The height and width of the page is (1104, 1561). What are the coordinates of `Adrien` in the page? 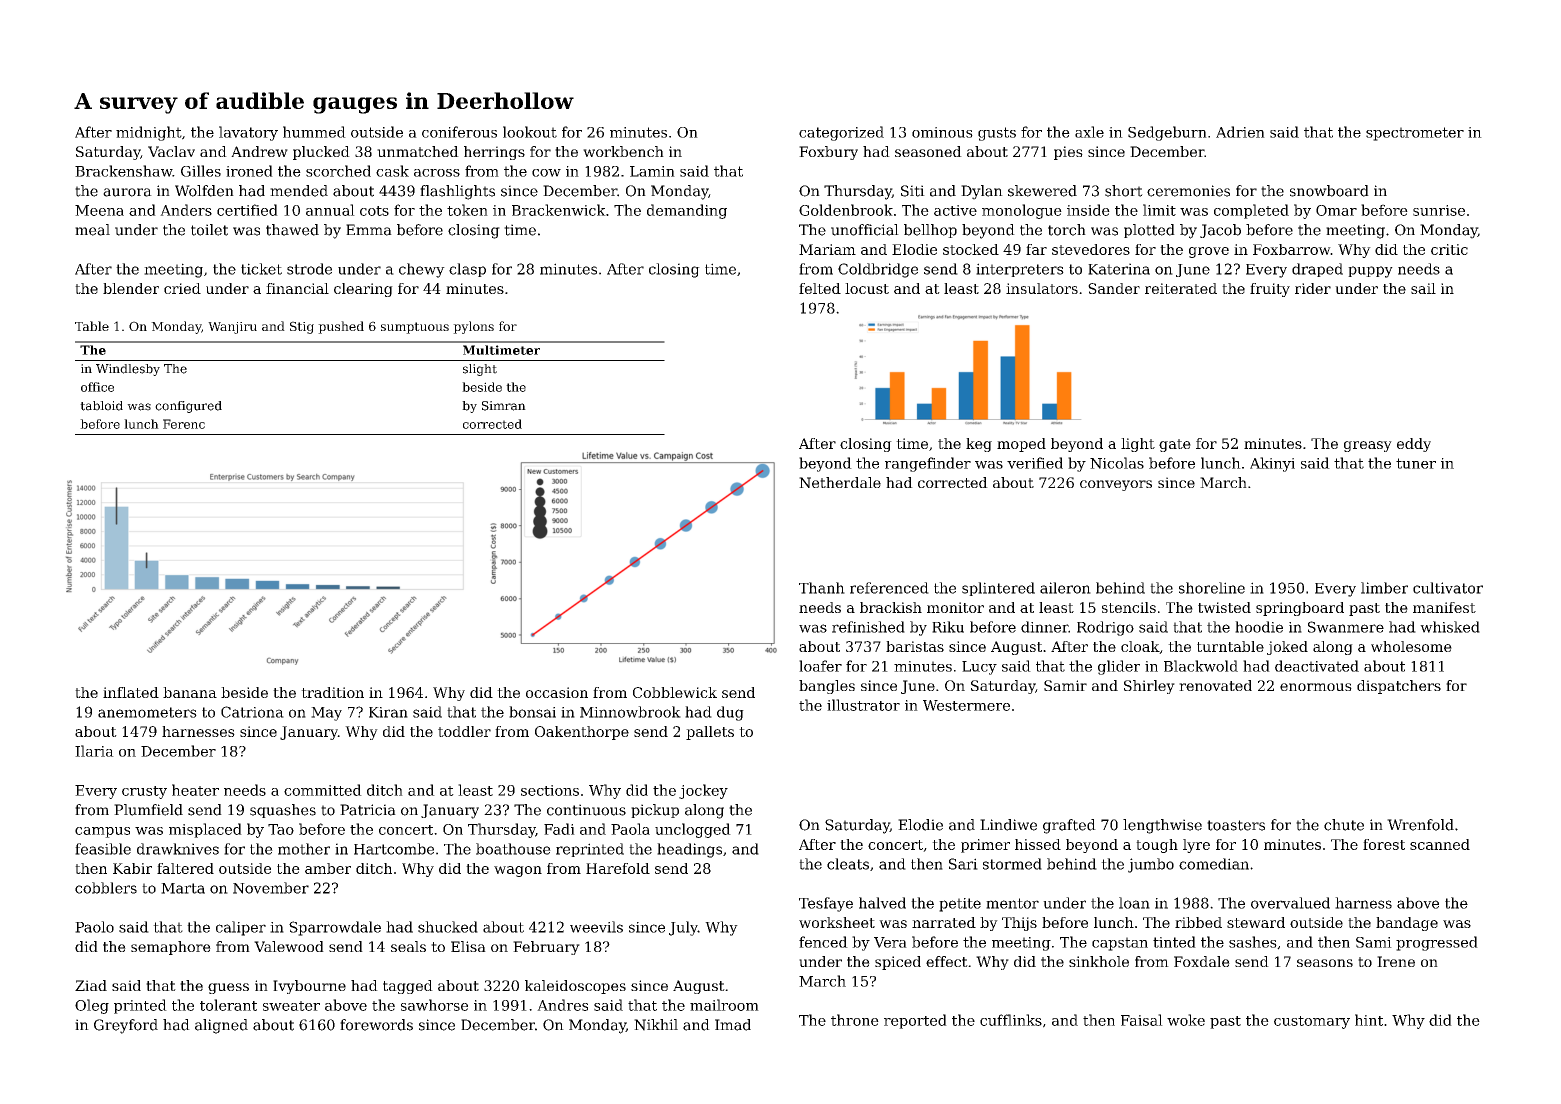 It's located at (1240, 132).
